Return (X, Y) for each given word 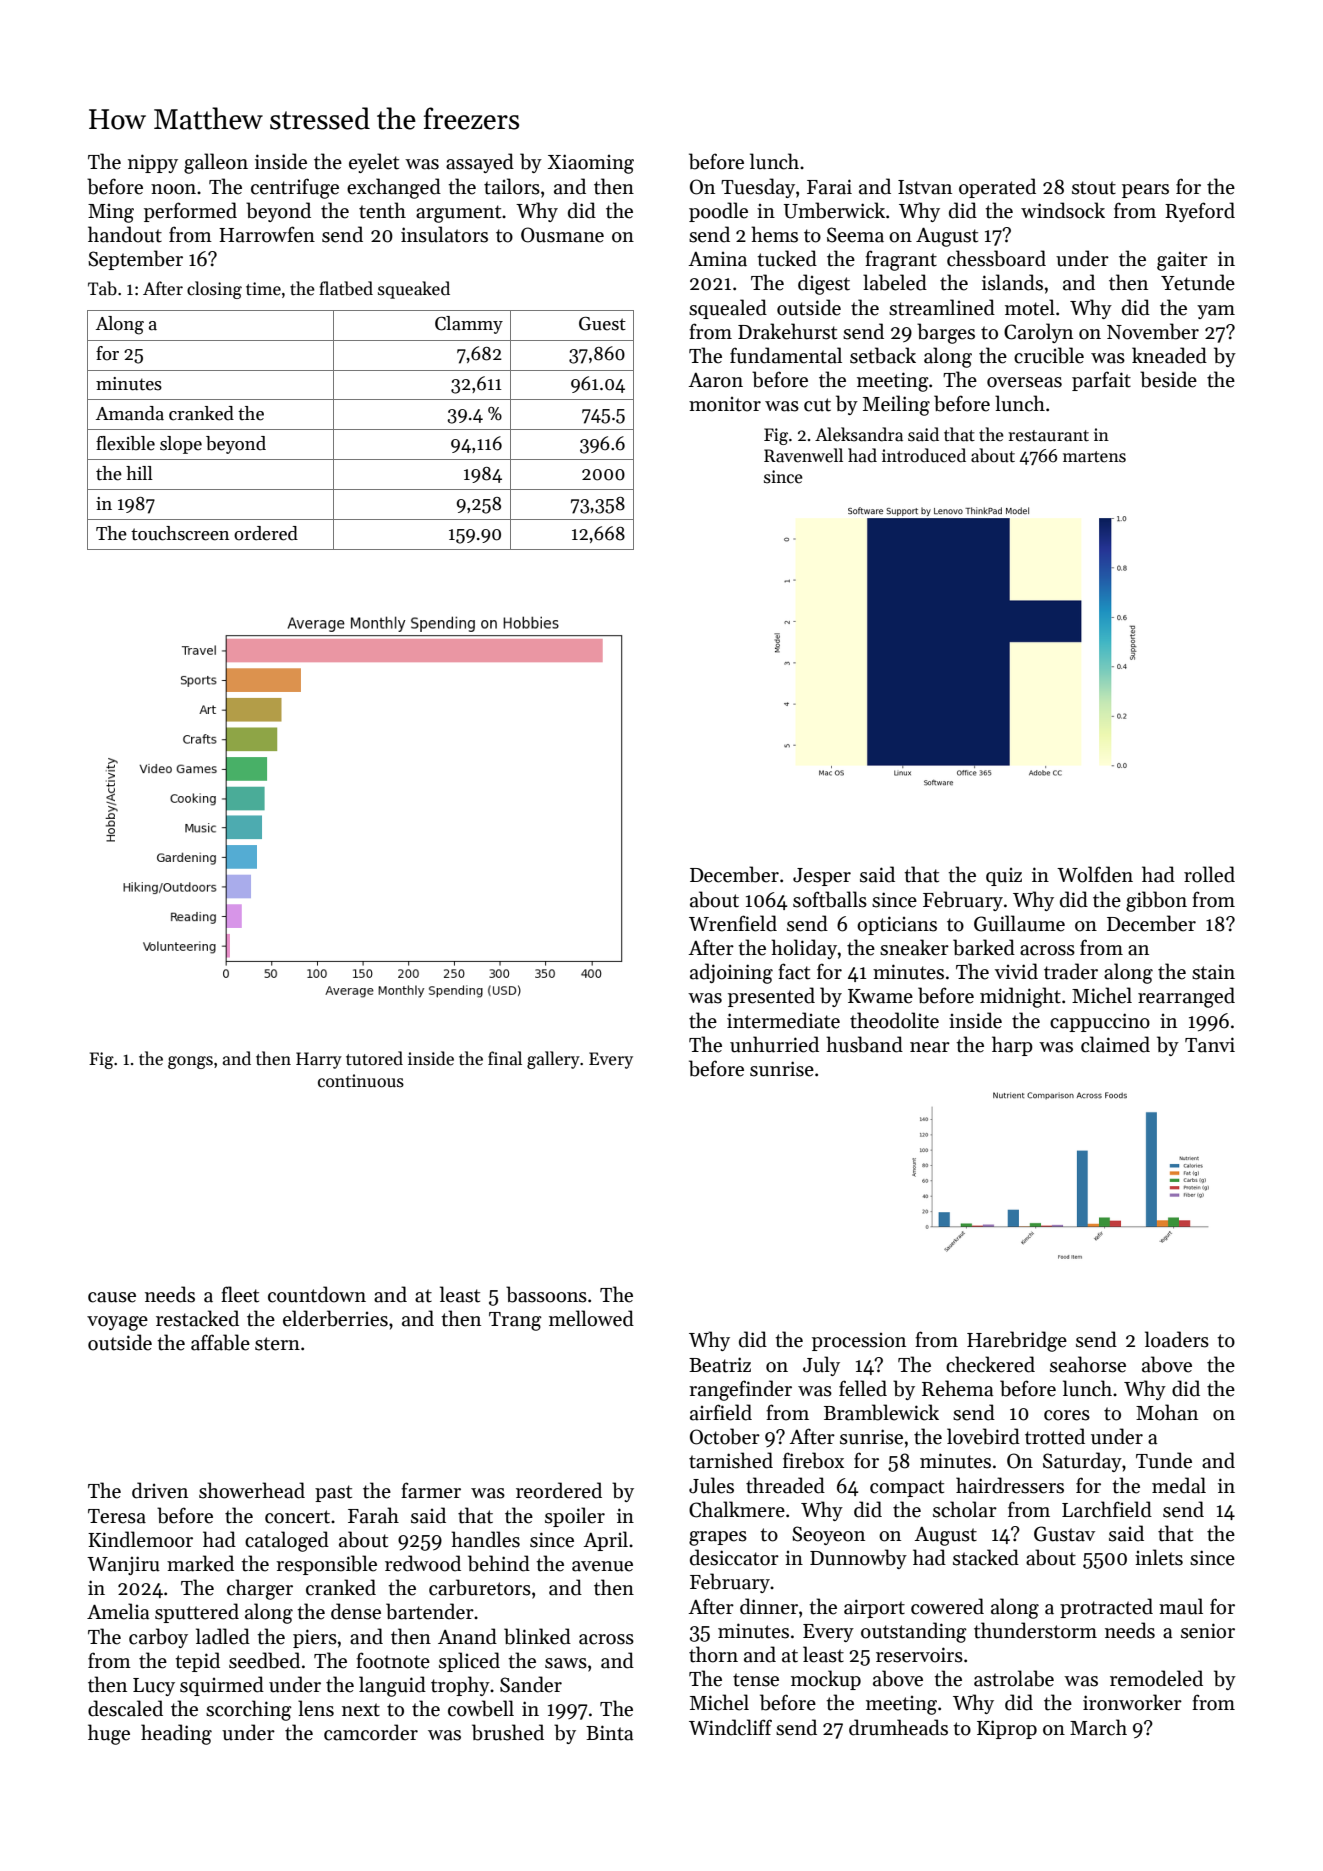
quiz (1004, 877)
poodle (718, 212)
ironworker (1132, 1702)
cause (112, 1297)
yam (1216, 312)
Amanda (130, 413)
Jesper (822, 877)
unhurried (774, 1044)
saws (566, 1663)
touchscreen (180, 533)
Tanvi (1210, 1045)
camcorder (371, 1732)
